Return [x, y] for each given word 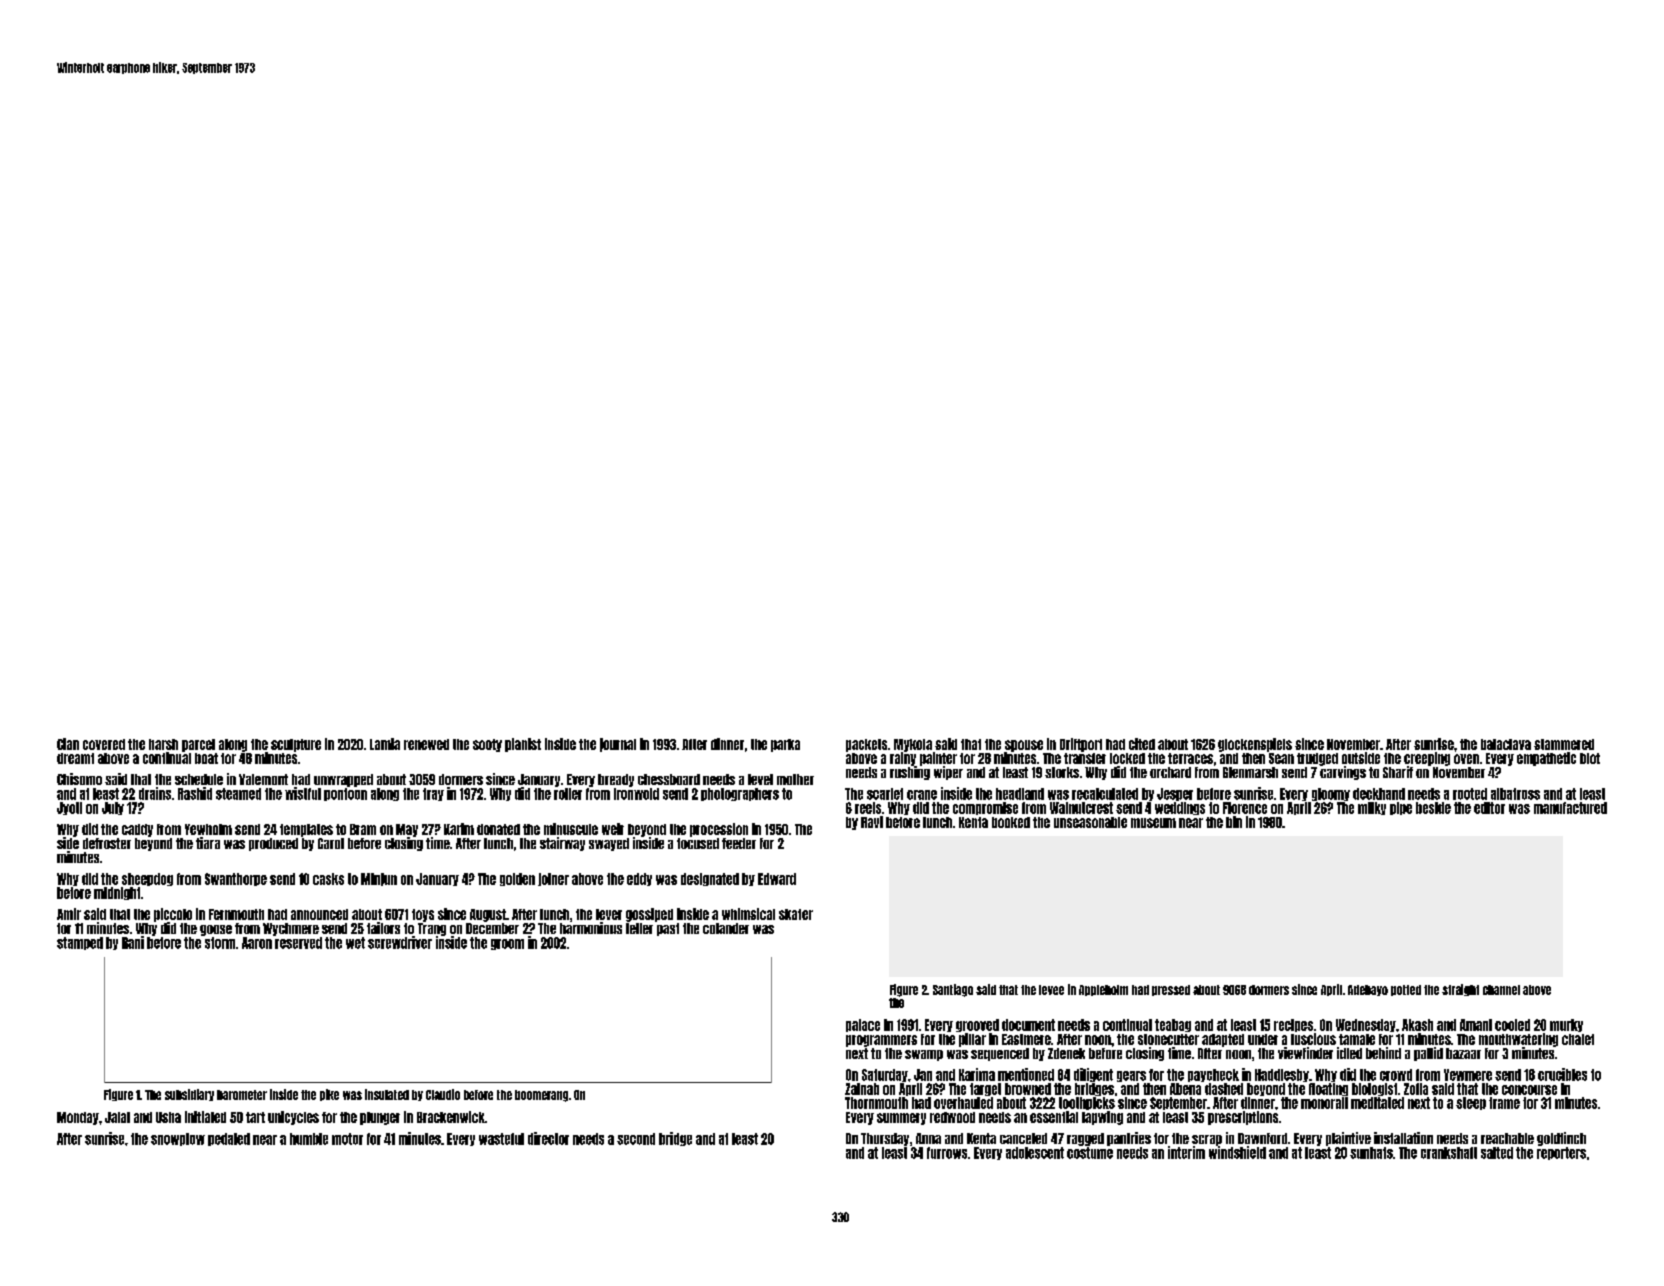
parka [785, 745]
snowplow [178, 1139]
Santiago [953, 990]
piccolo [173, 915]
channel [1501, 990]
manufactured [1570, 808]
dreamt [75, 758]
